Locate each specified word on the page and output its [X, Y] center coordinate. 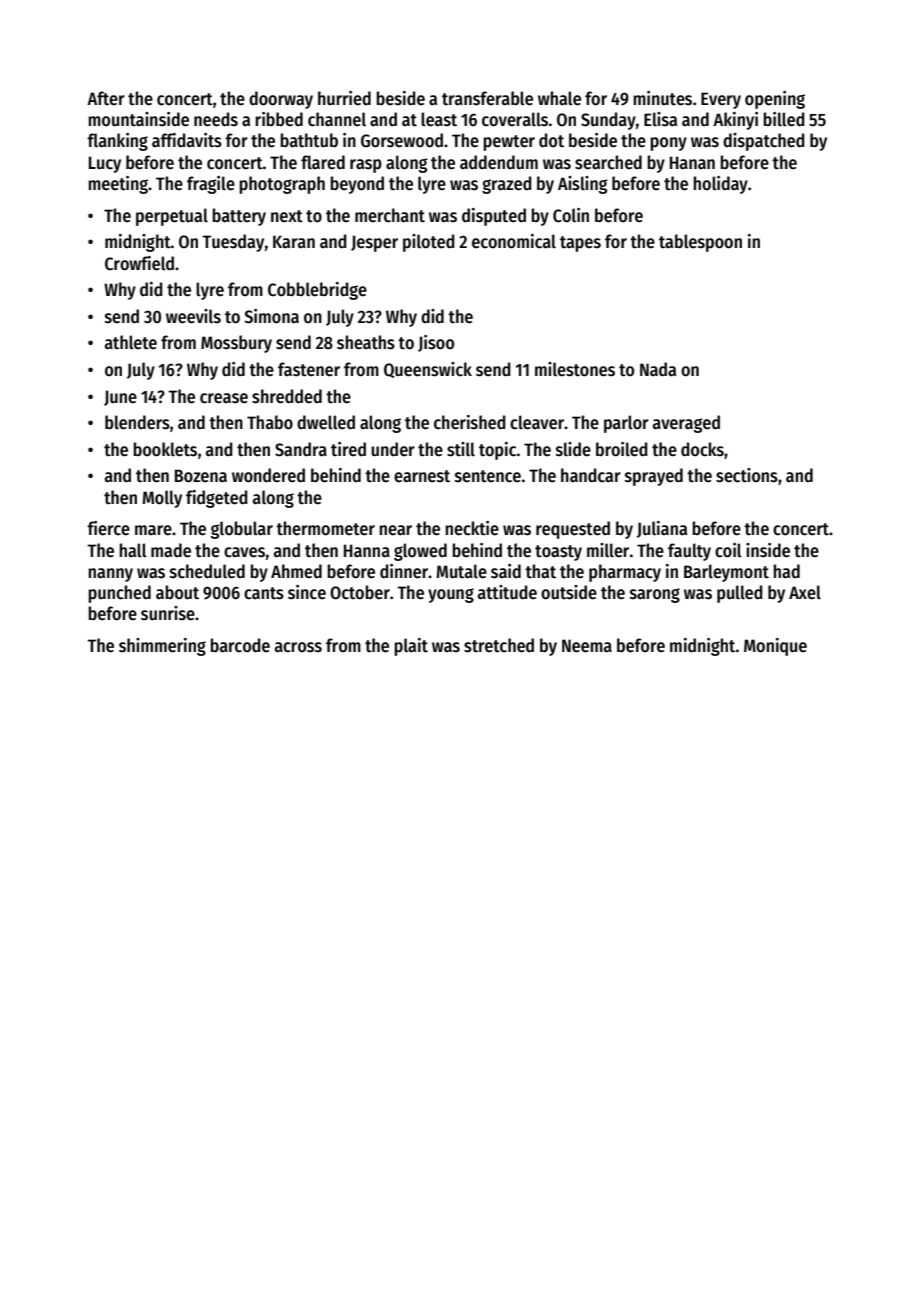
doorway [281, 100]
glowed [420, 552]
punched [119, 594]
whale [559, 98]
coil [728, 550]
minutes [662, 98]
